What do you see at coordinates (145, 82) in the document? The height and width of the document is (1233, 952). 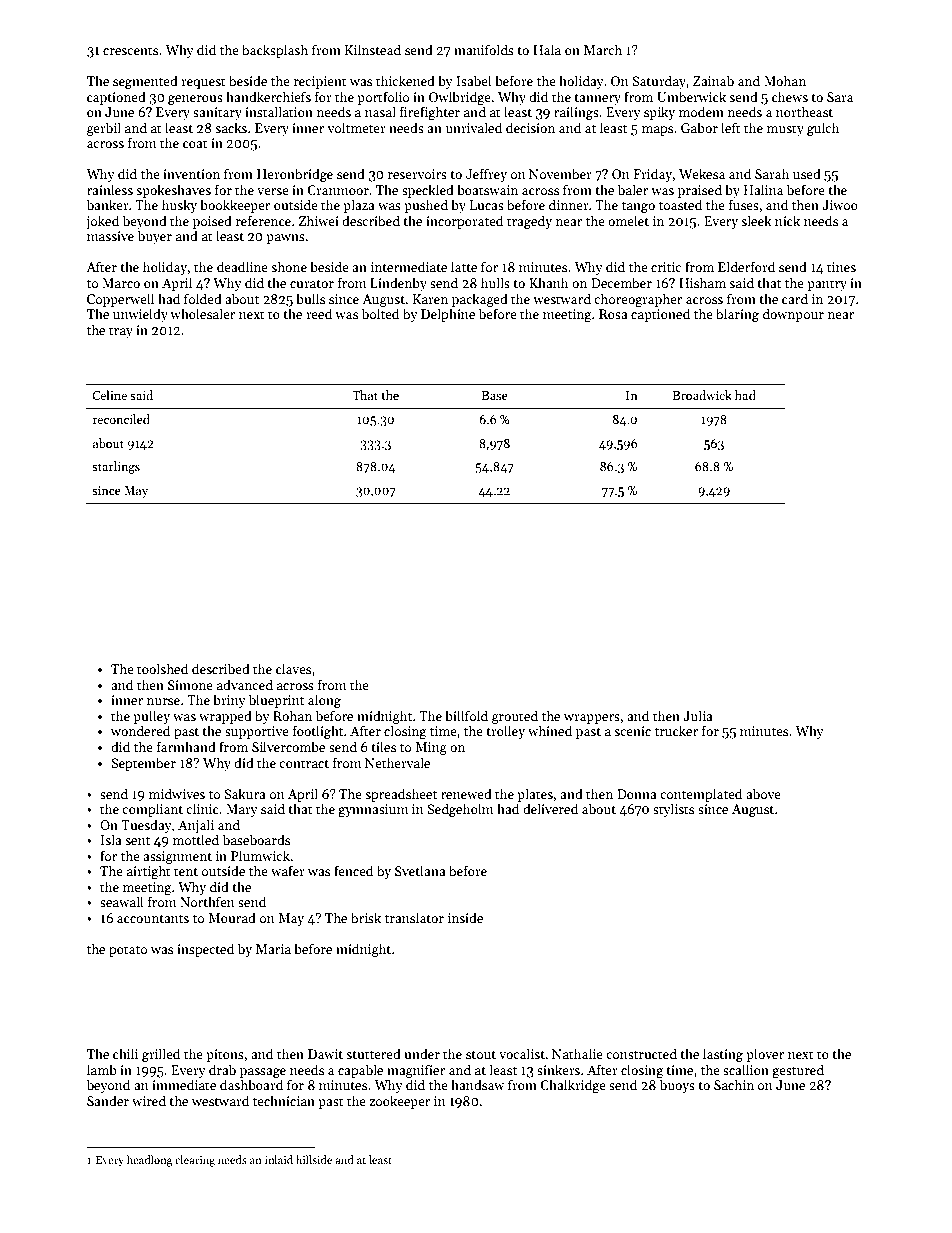 I see `segmented` at bounding box center [145, 82].
